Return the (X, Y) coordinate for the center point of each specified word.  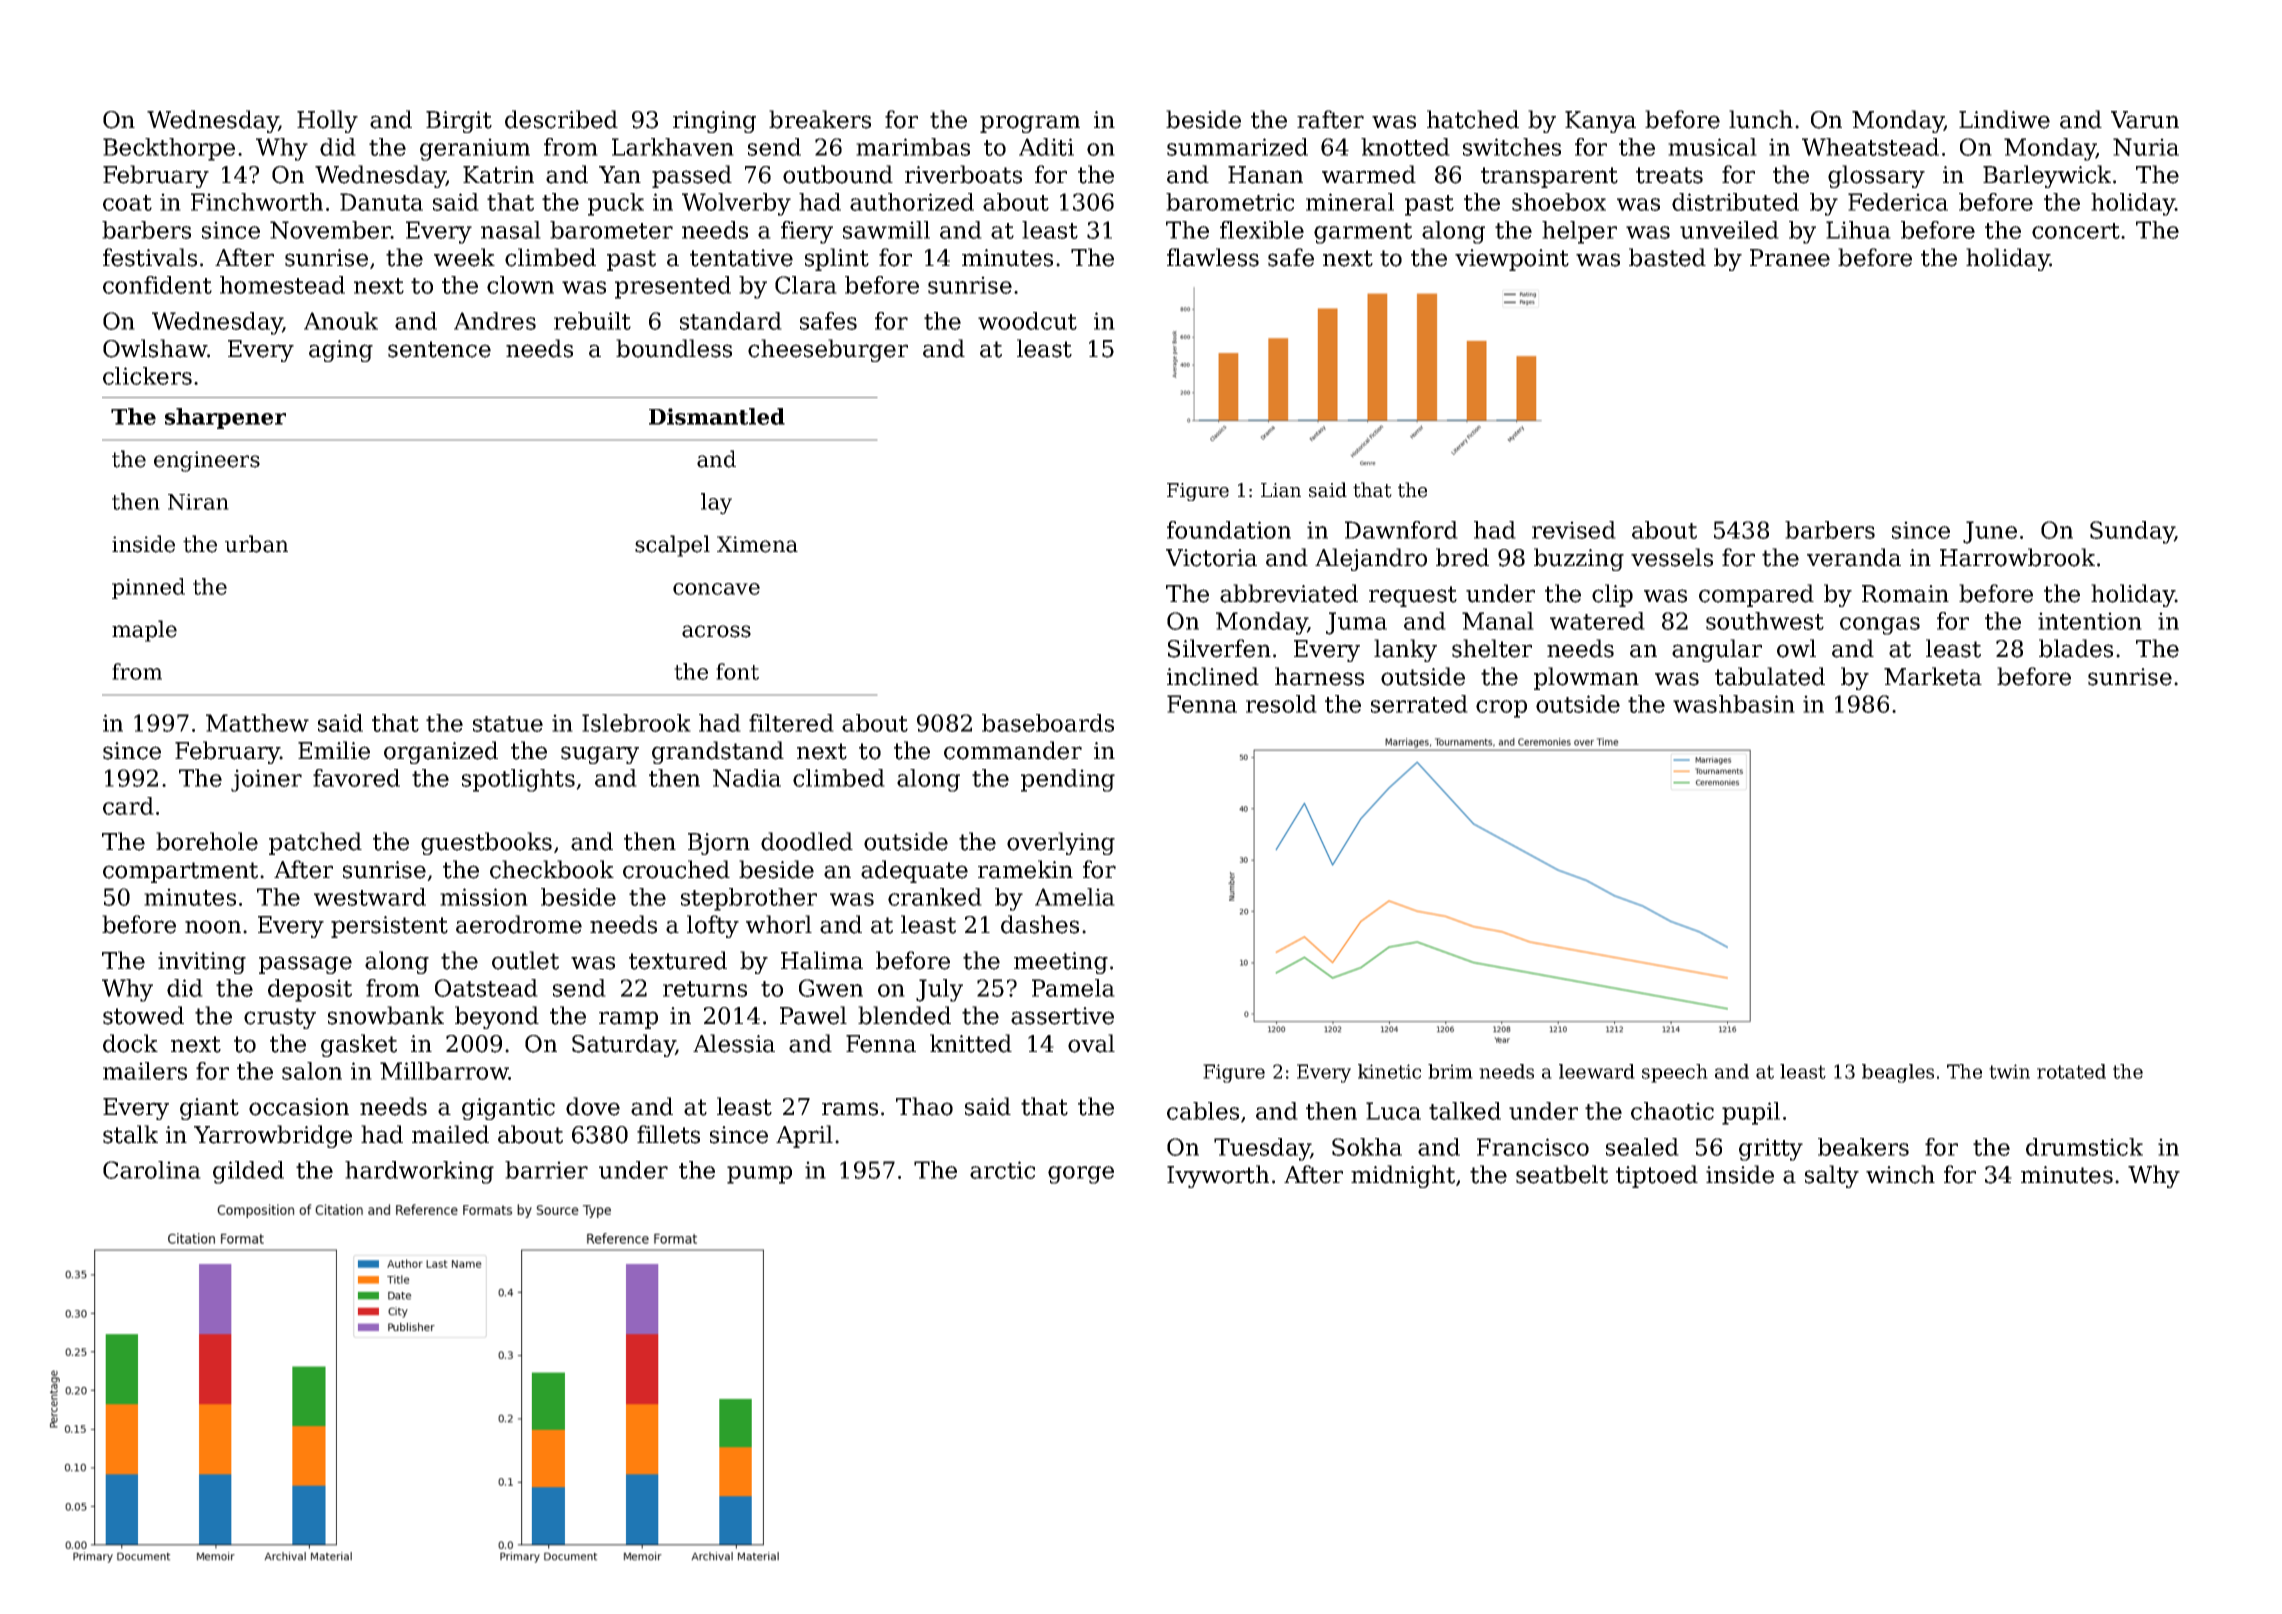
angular (1717, 650)
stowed (143, 1015)
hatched (1473, 119)
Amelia (1075, 897)
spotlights (518, 780)
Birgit (459, 122)
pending (1068, 780)
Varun (2145, 120)
